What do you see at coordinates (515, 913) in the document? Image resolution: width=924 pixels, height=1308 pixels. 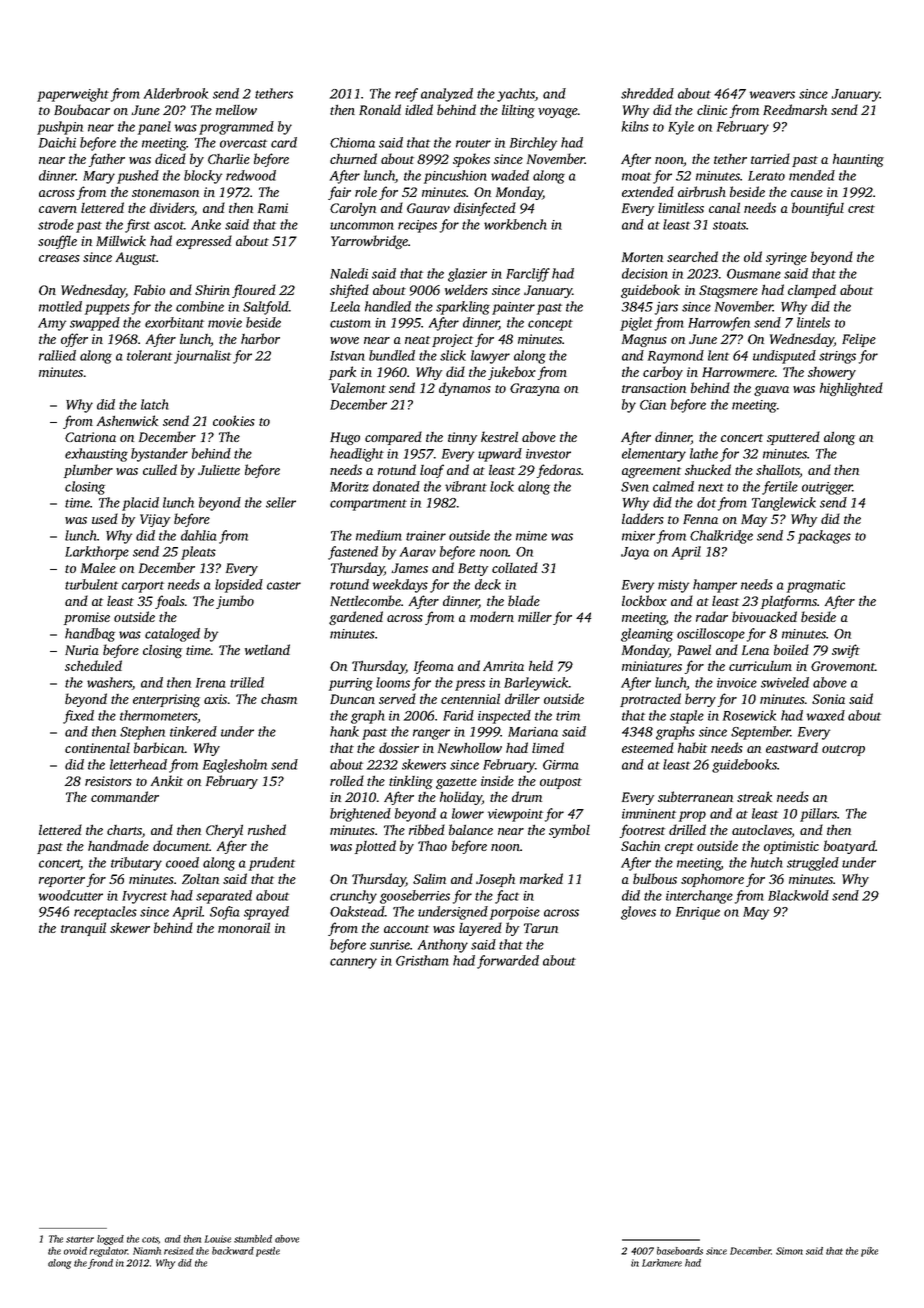 I see `porpoise` at bounding box center [515, 913].
